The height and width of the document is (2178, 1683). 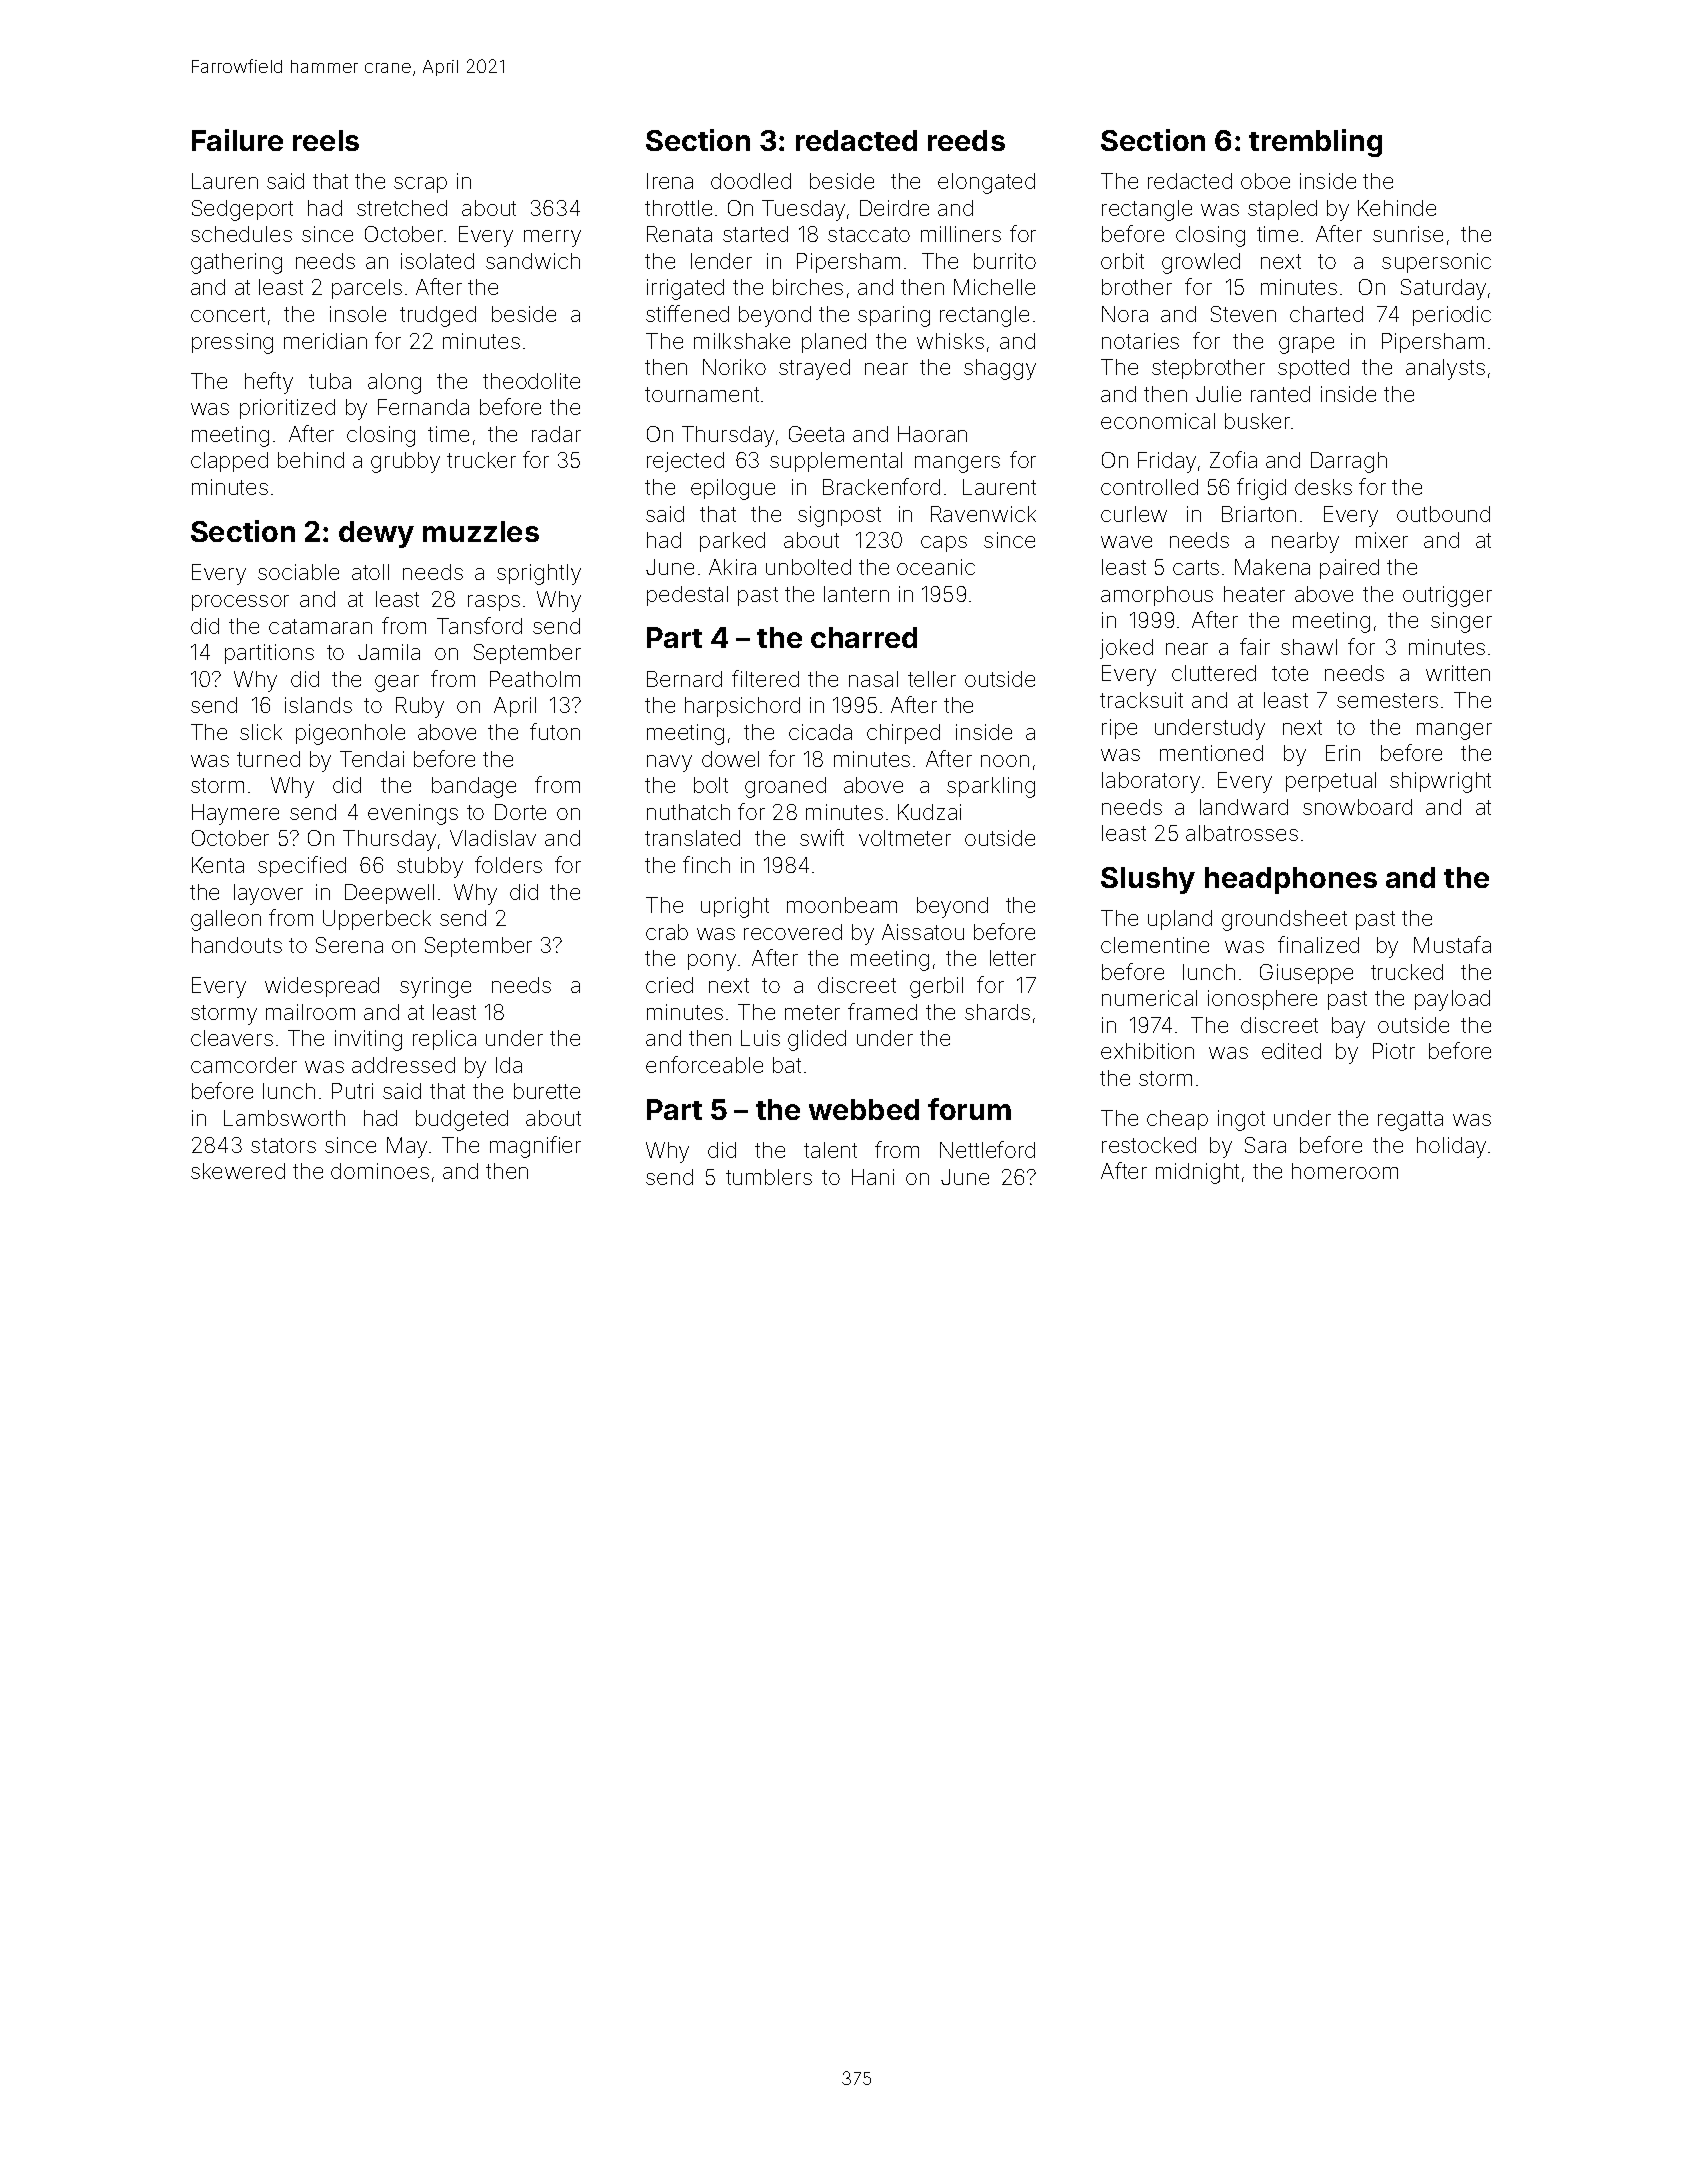 I want to click on homeroom, so click(x=1345, y=1171).
